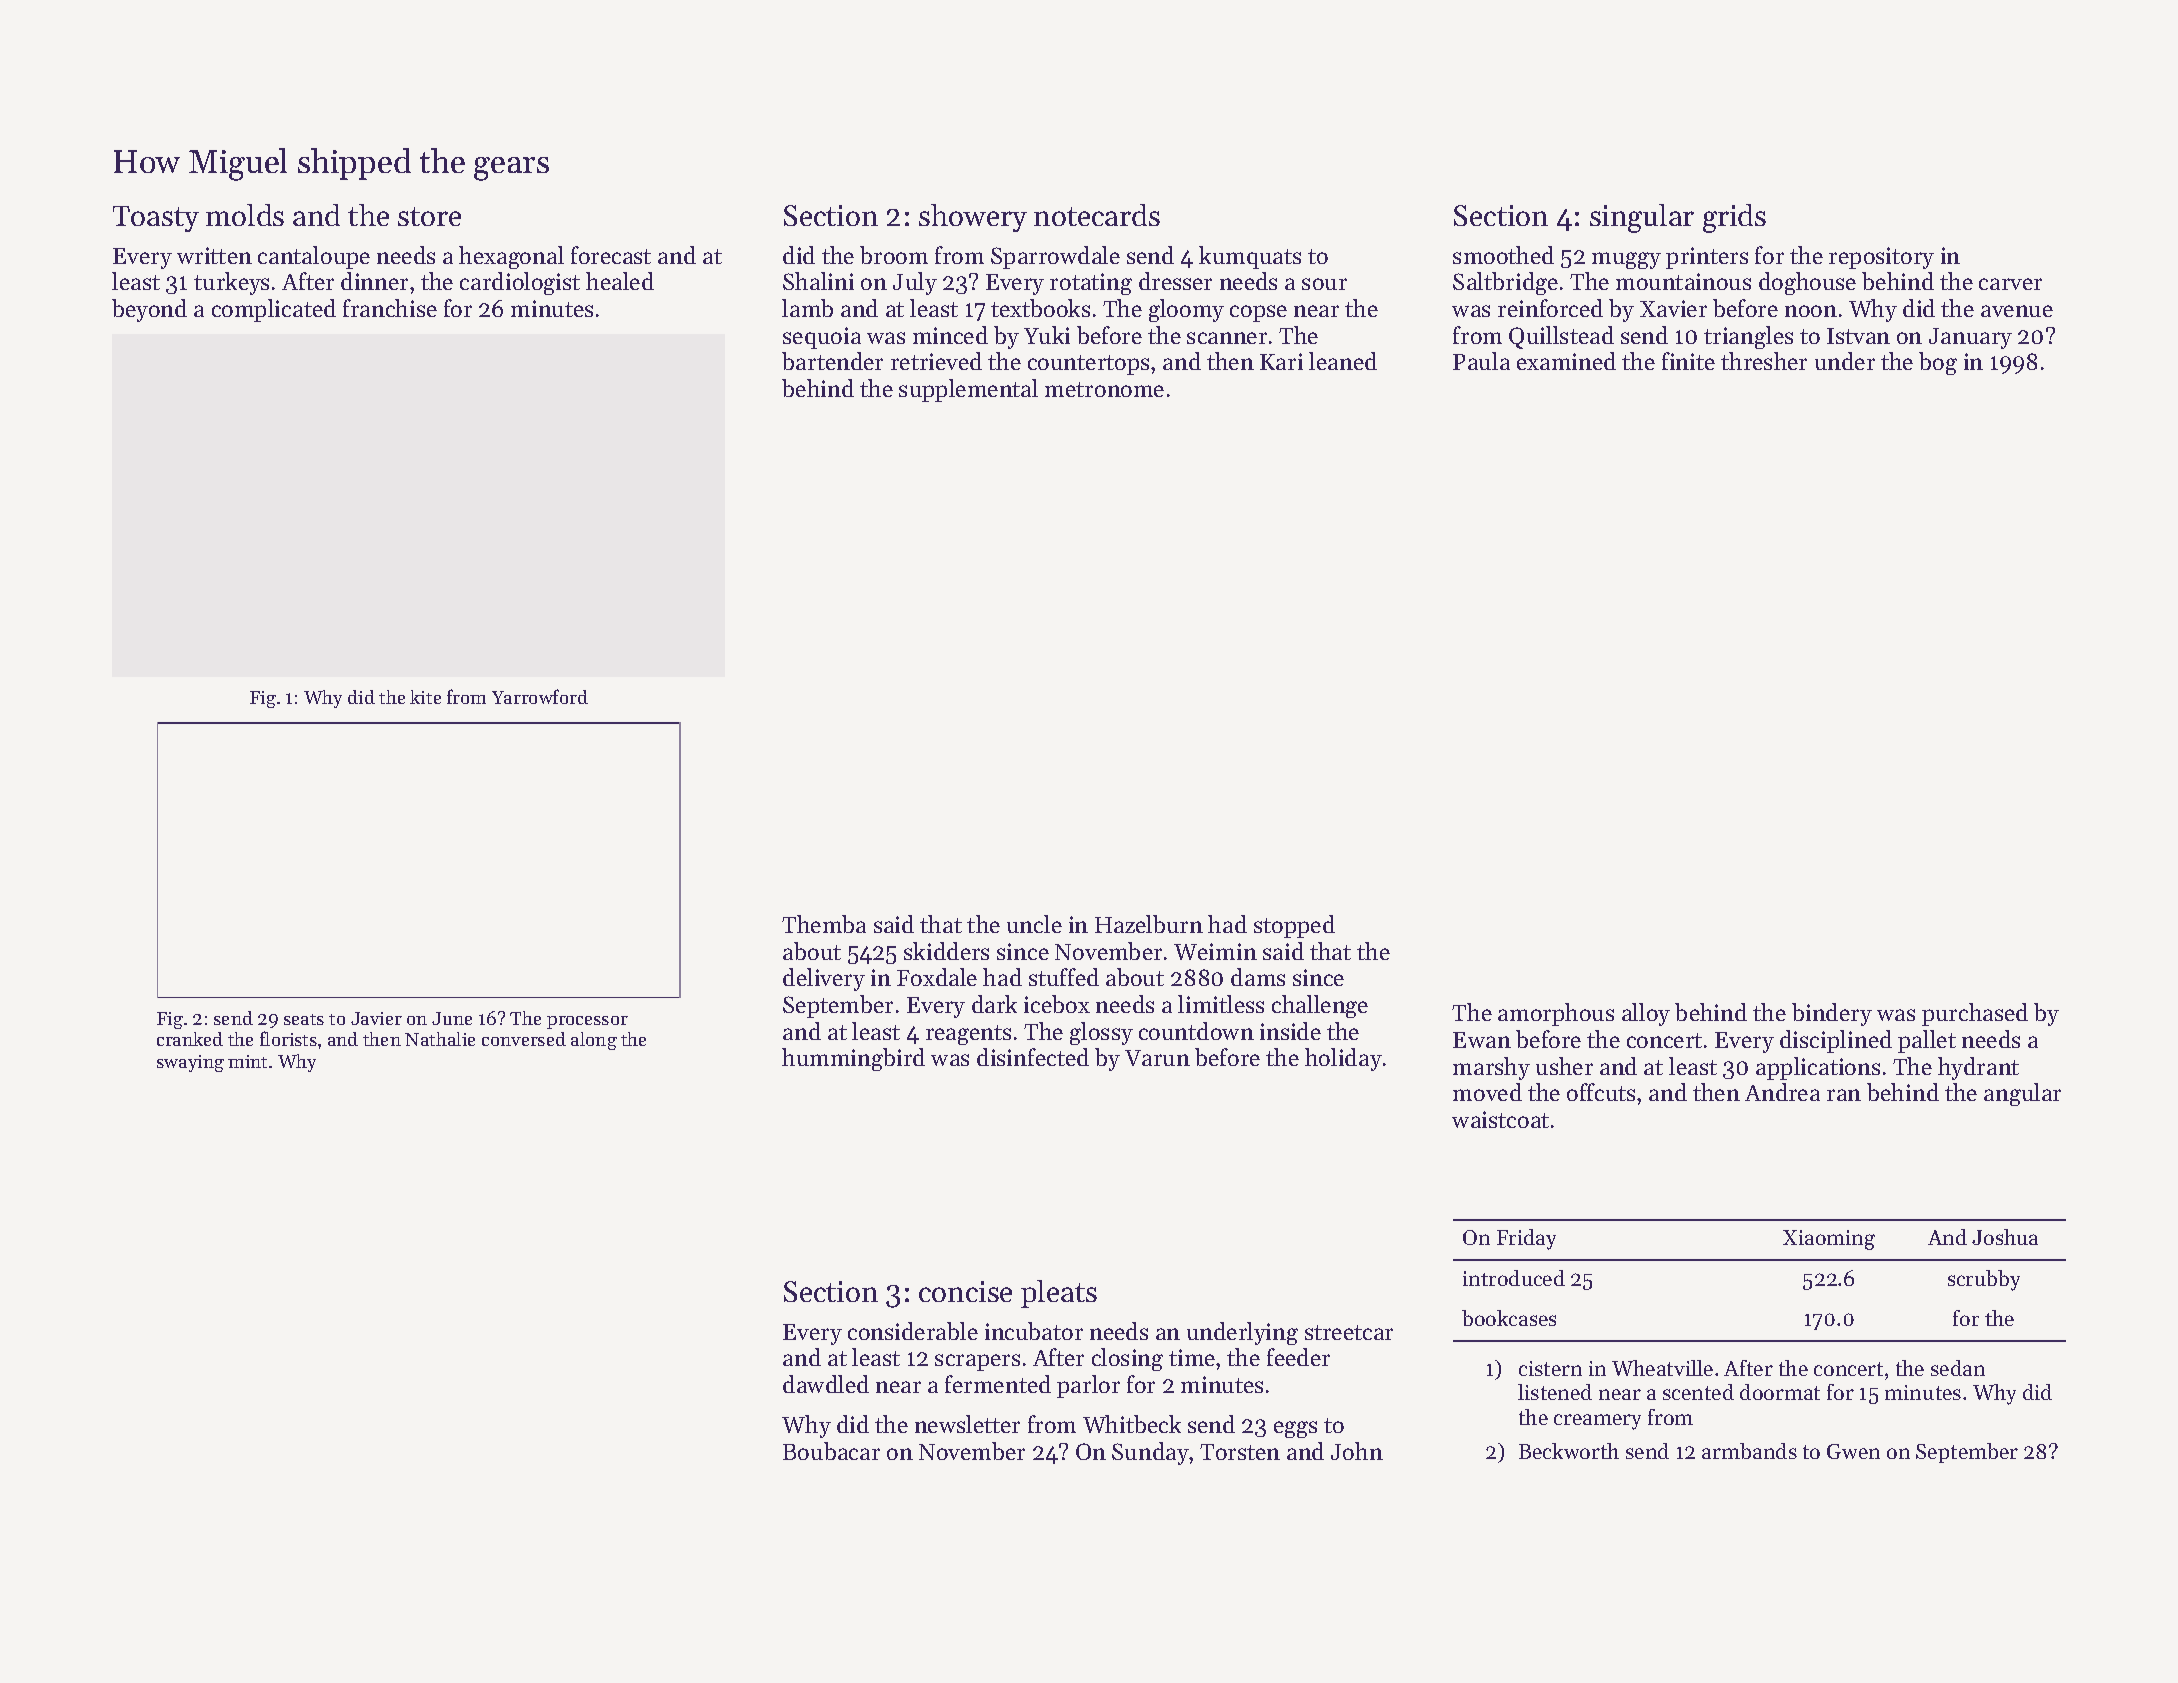  I want to click on hummingbird, so click(853, 1059).
